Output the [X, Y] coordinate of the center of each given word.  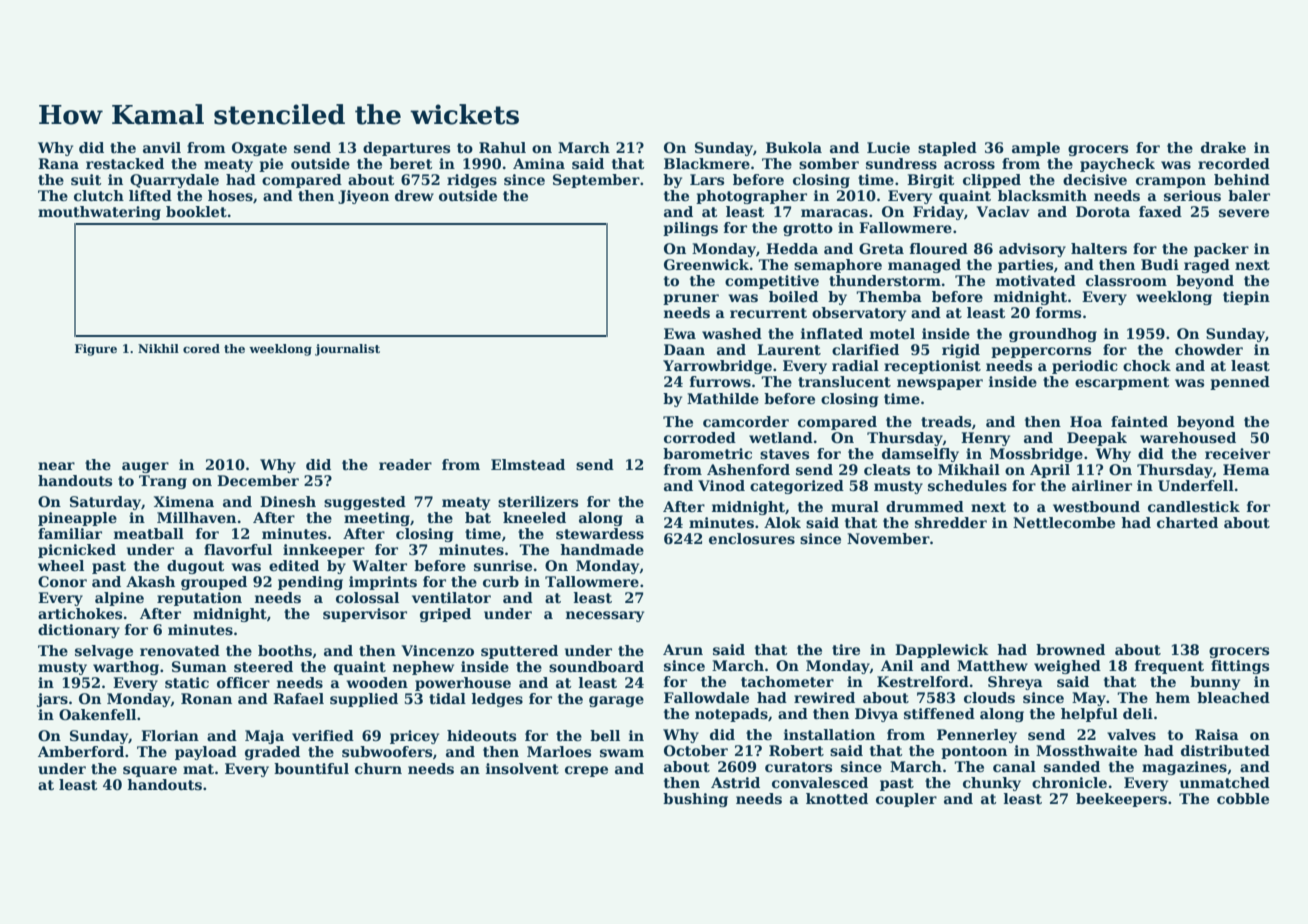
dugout [196, 567]
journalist [347, 350]
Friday [938, 213]
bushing [695, 800]
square [150, 771]
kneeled [534, 517]
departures [406, 149]
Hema [1246, 469]
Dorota [1103, 211]
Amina [539, 163]
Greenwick [706, 264]
